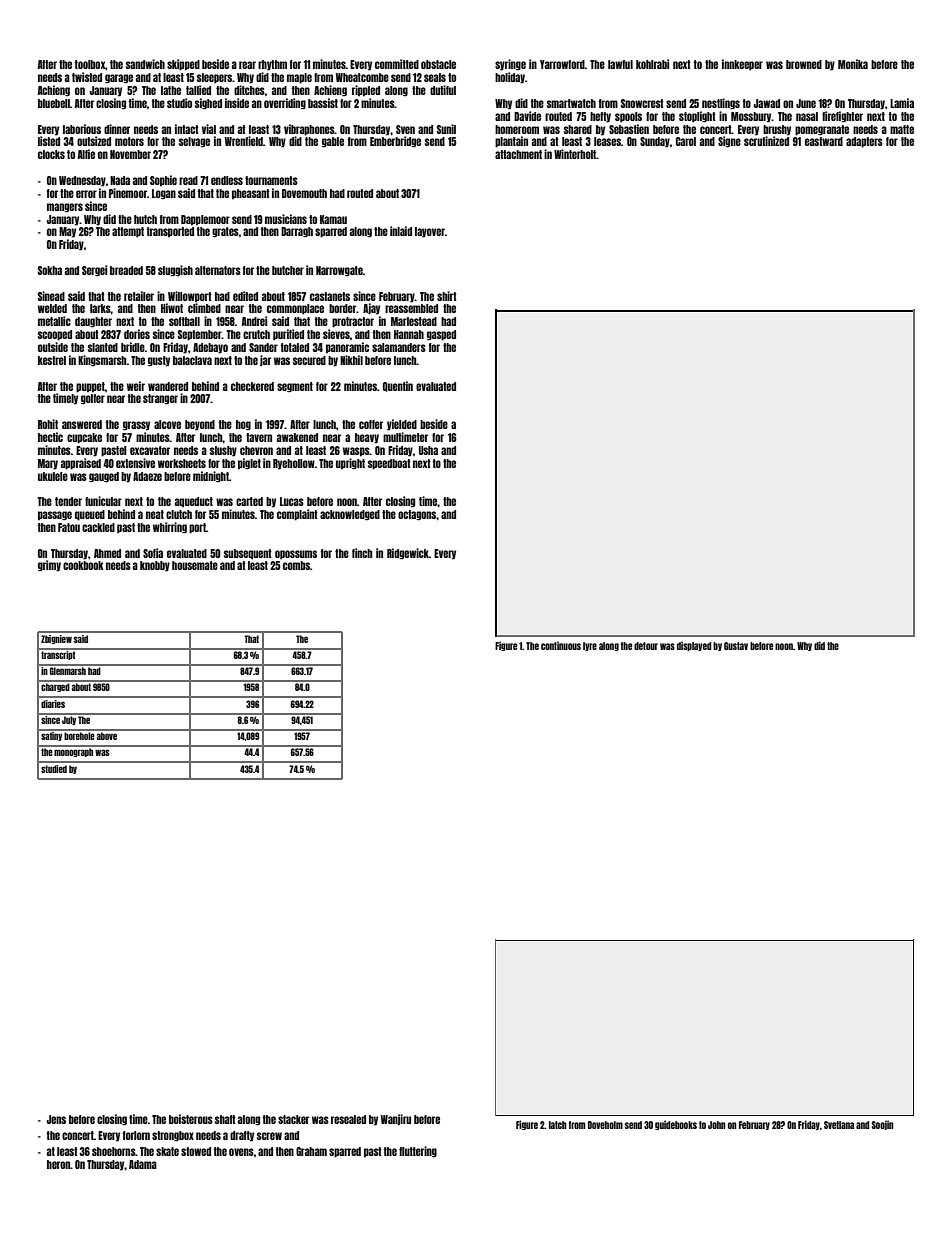  Describe the element at coordinates (350, 515) in the image. I see `acknowledged` at that location.
